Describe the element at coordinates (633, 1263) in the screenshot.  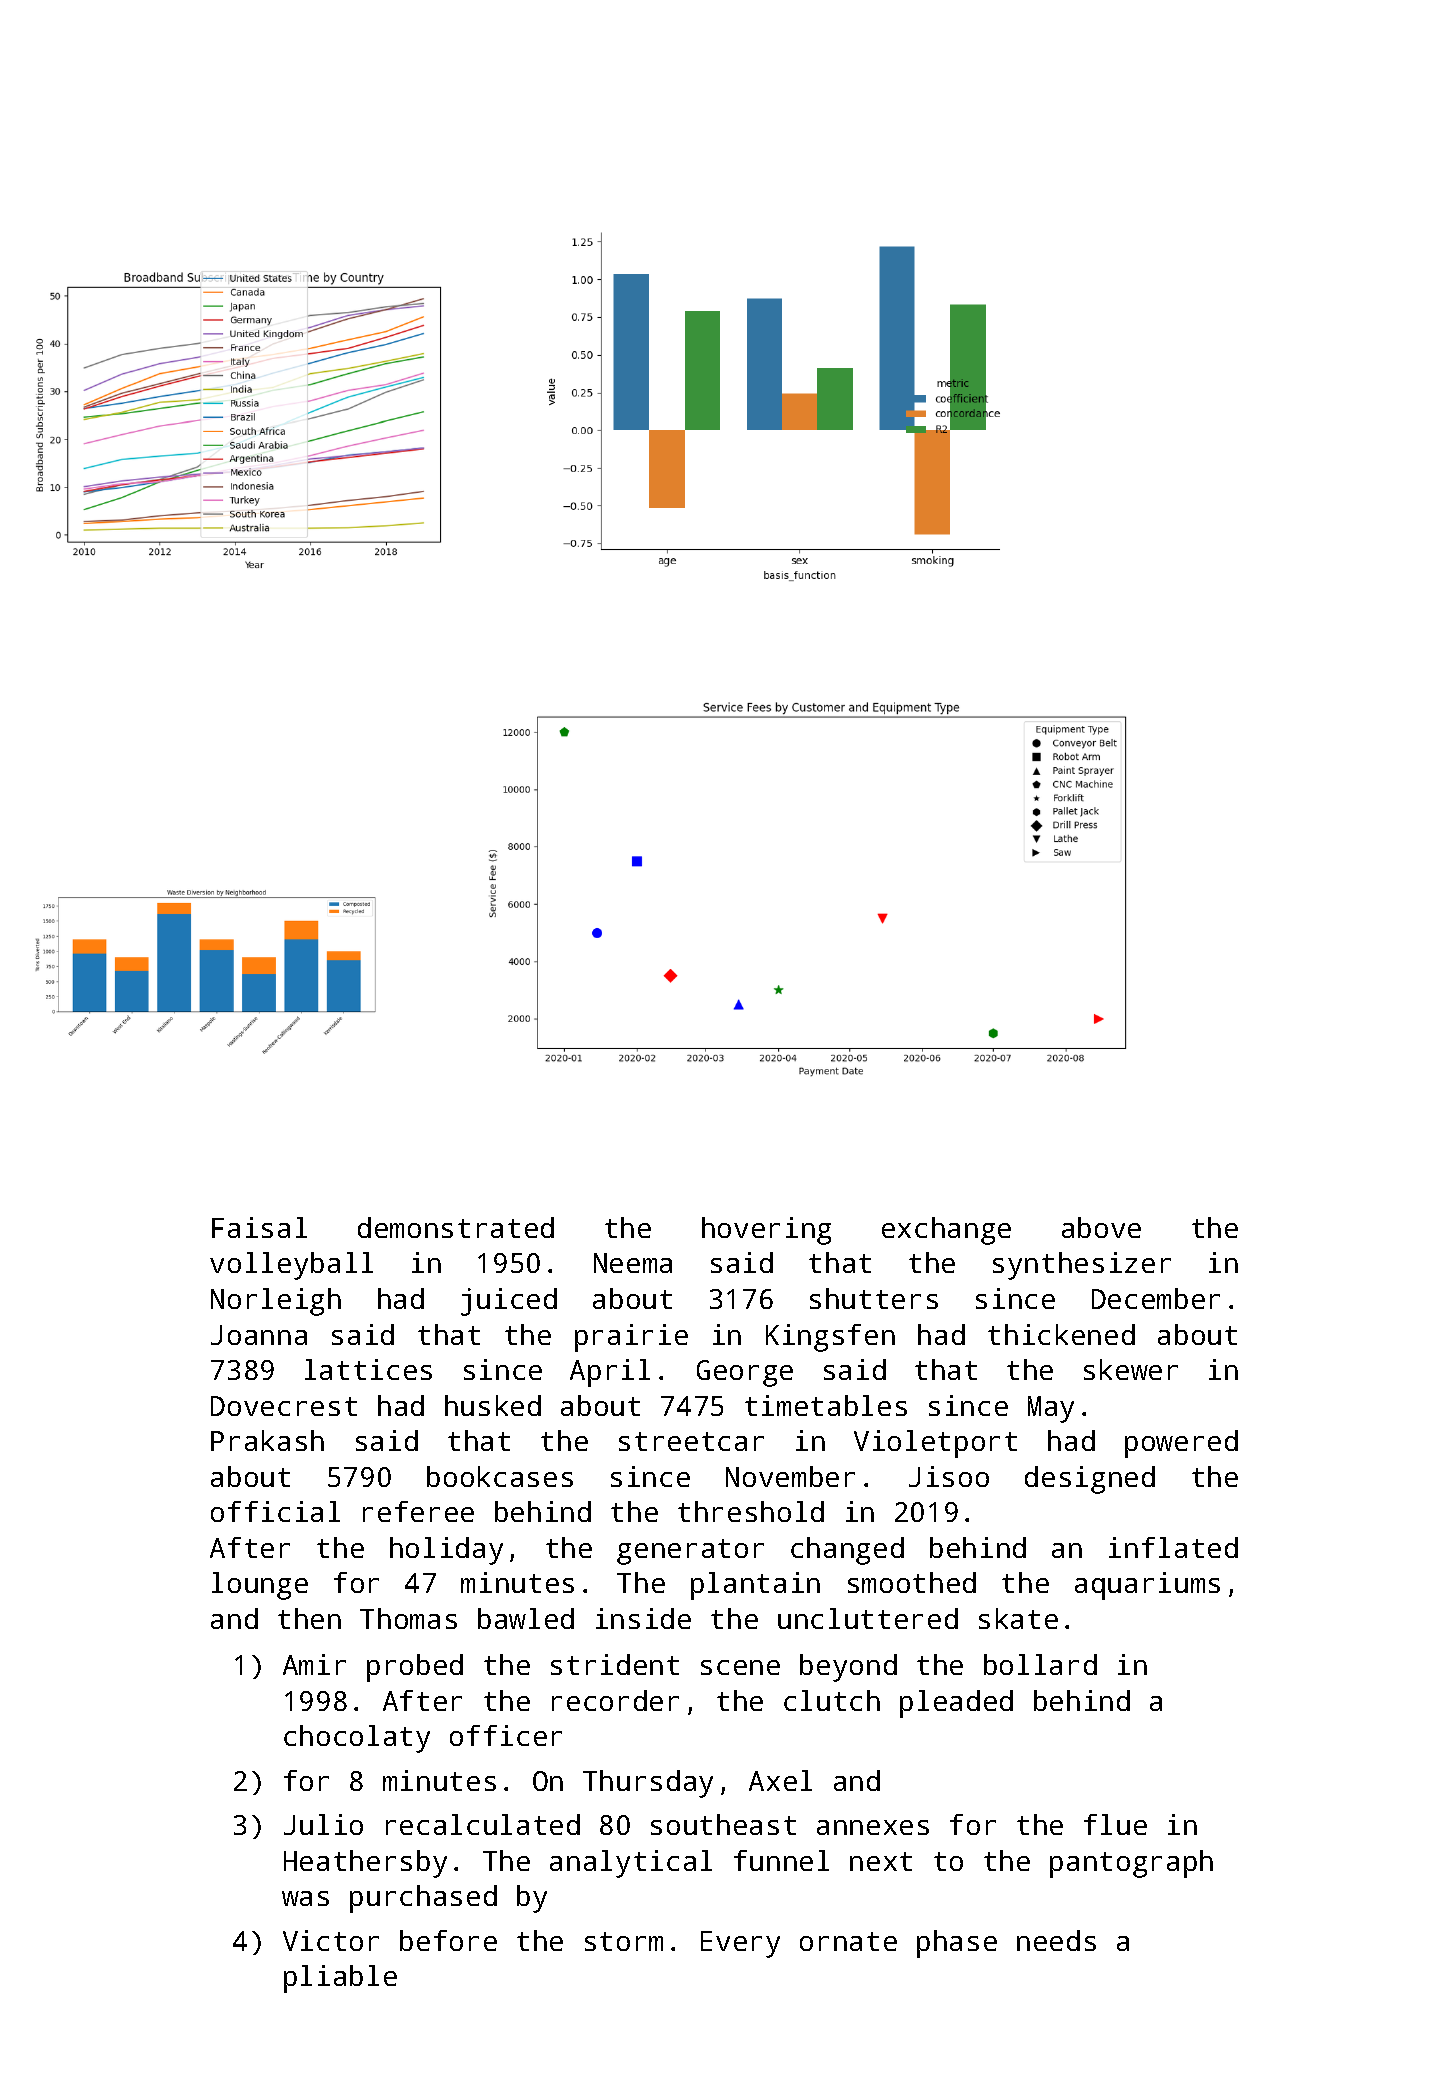
I see `Neema` at that location.
